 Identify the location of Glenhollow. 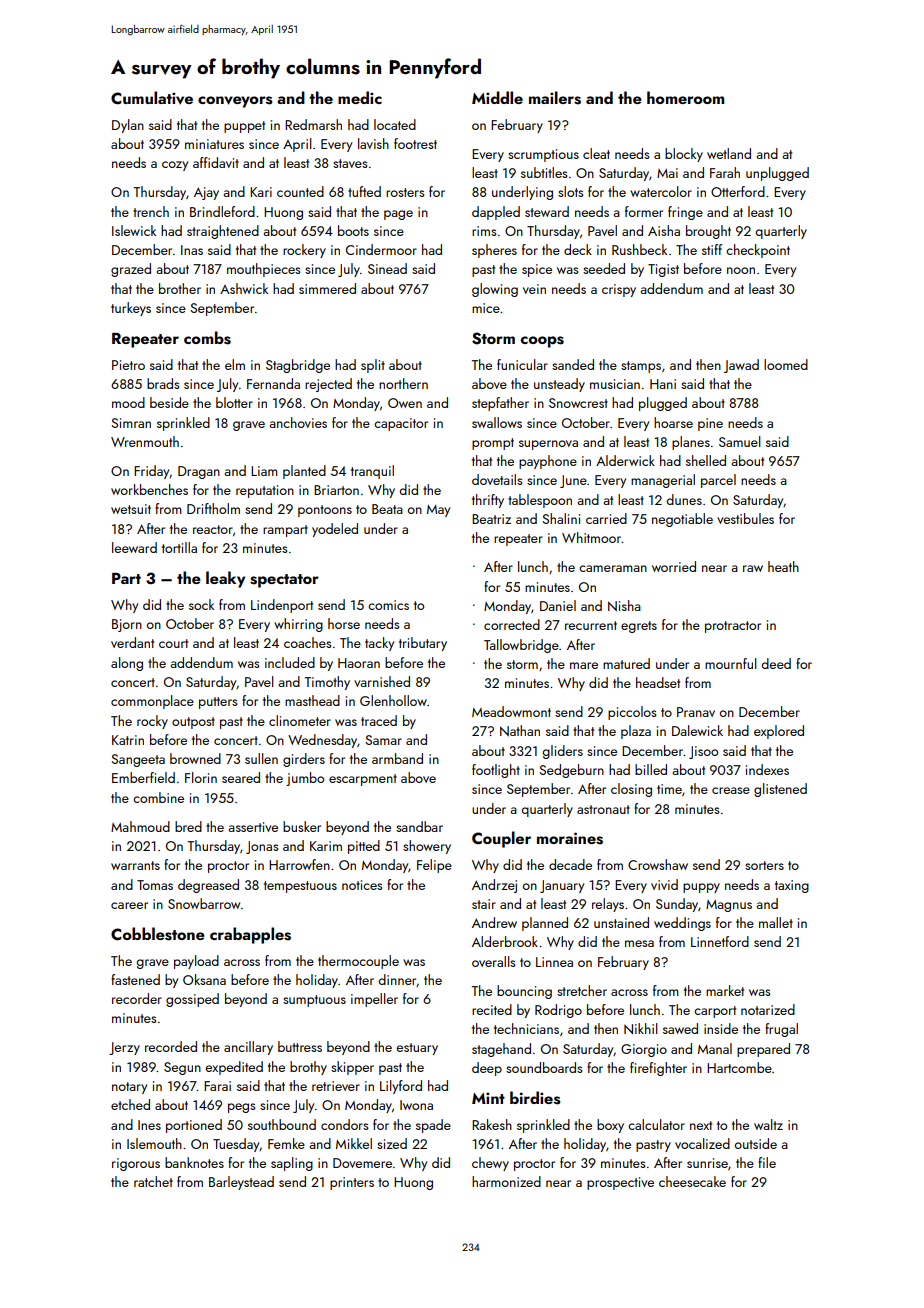
(393, 700).
